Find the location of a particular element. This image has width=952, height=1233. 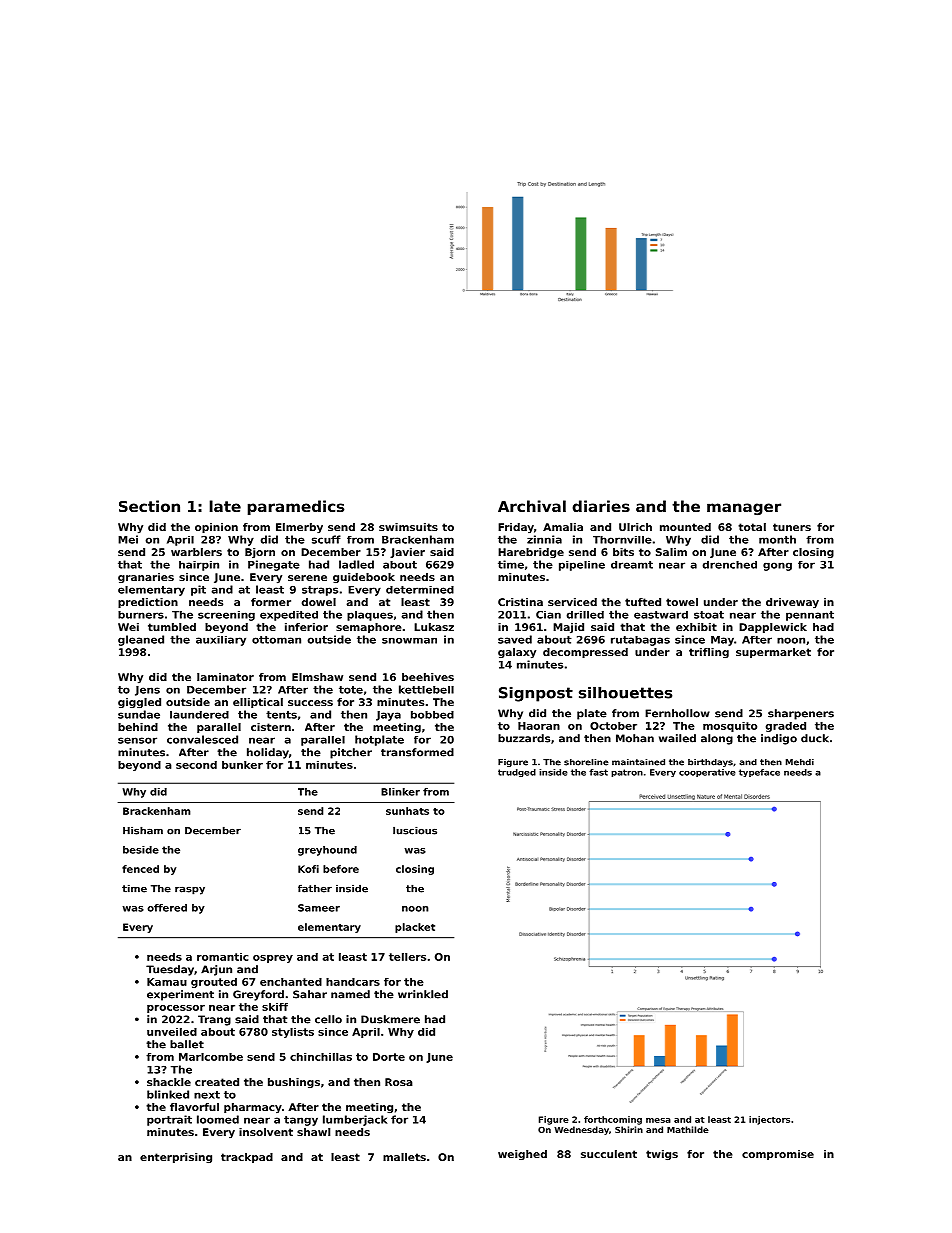

offered is located at coordinates (167, 908).
